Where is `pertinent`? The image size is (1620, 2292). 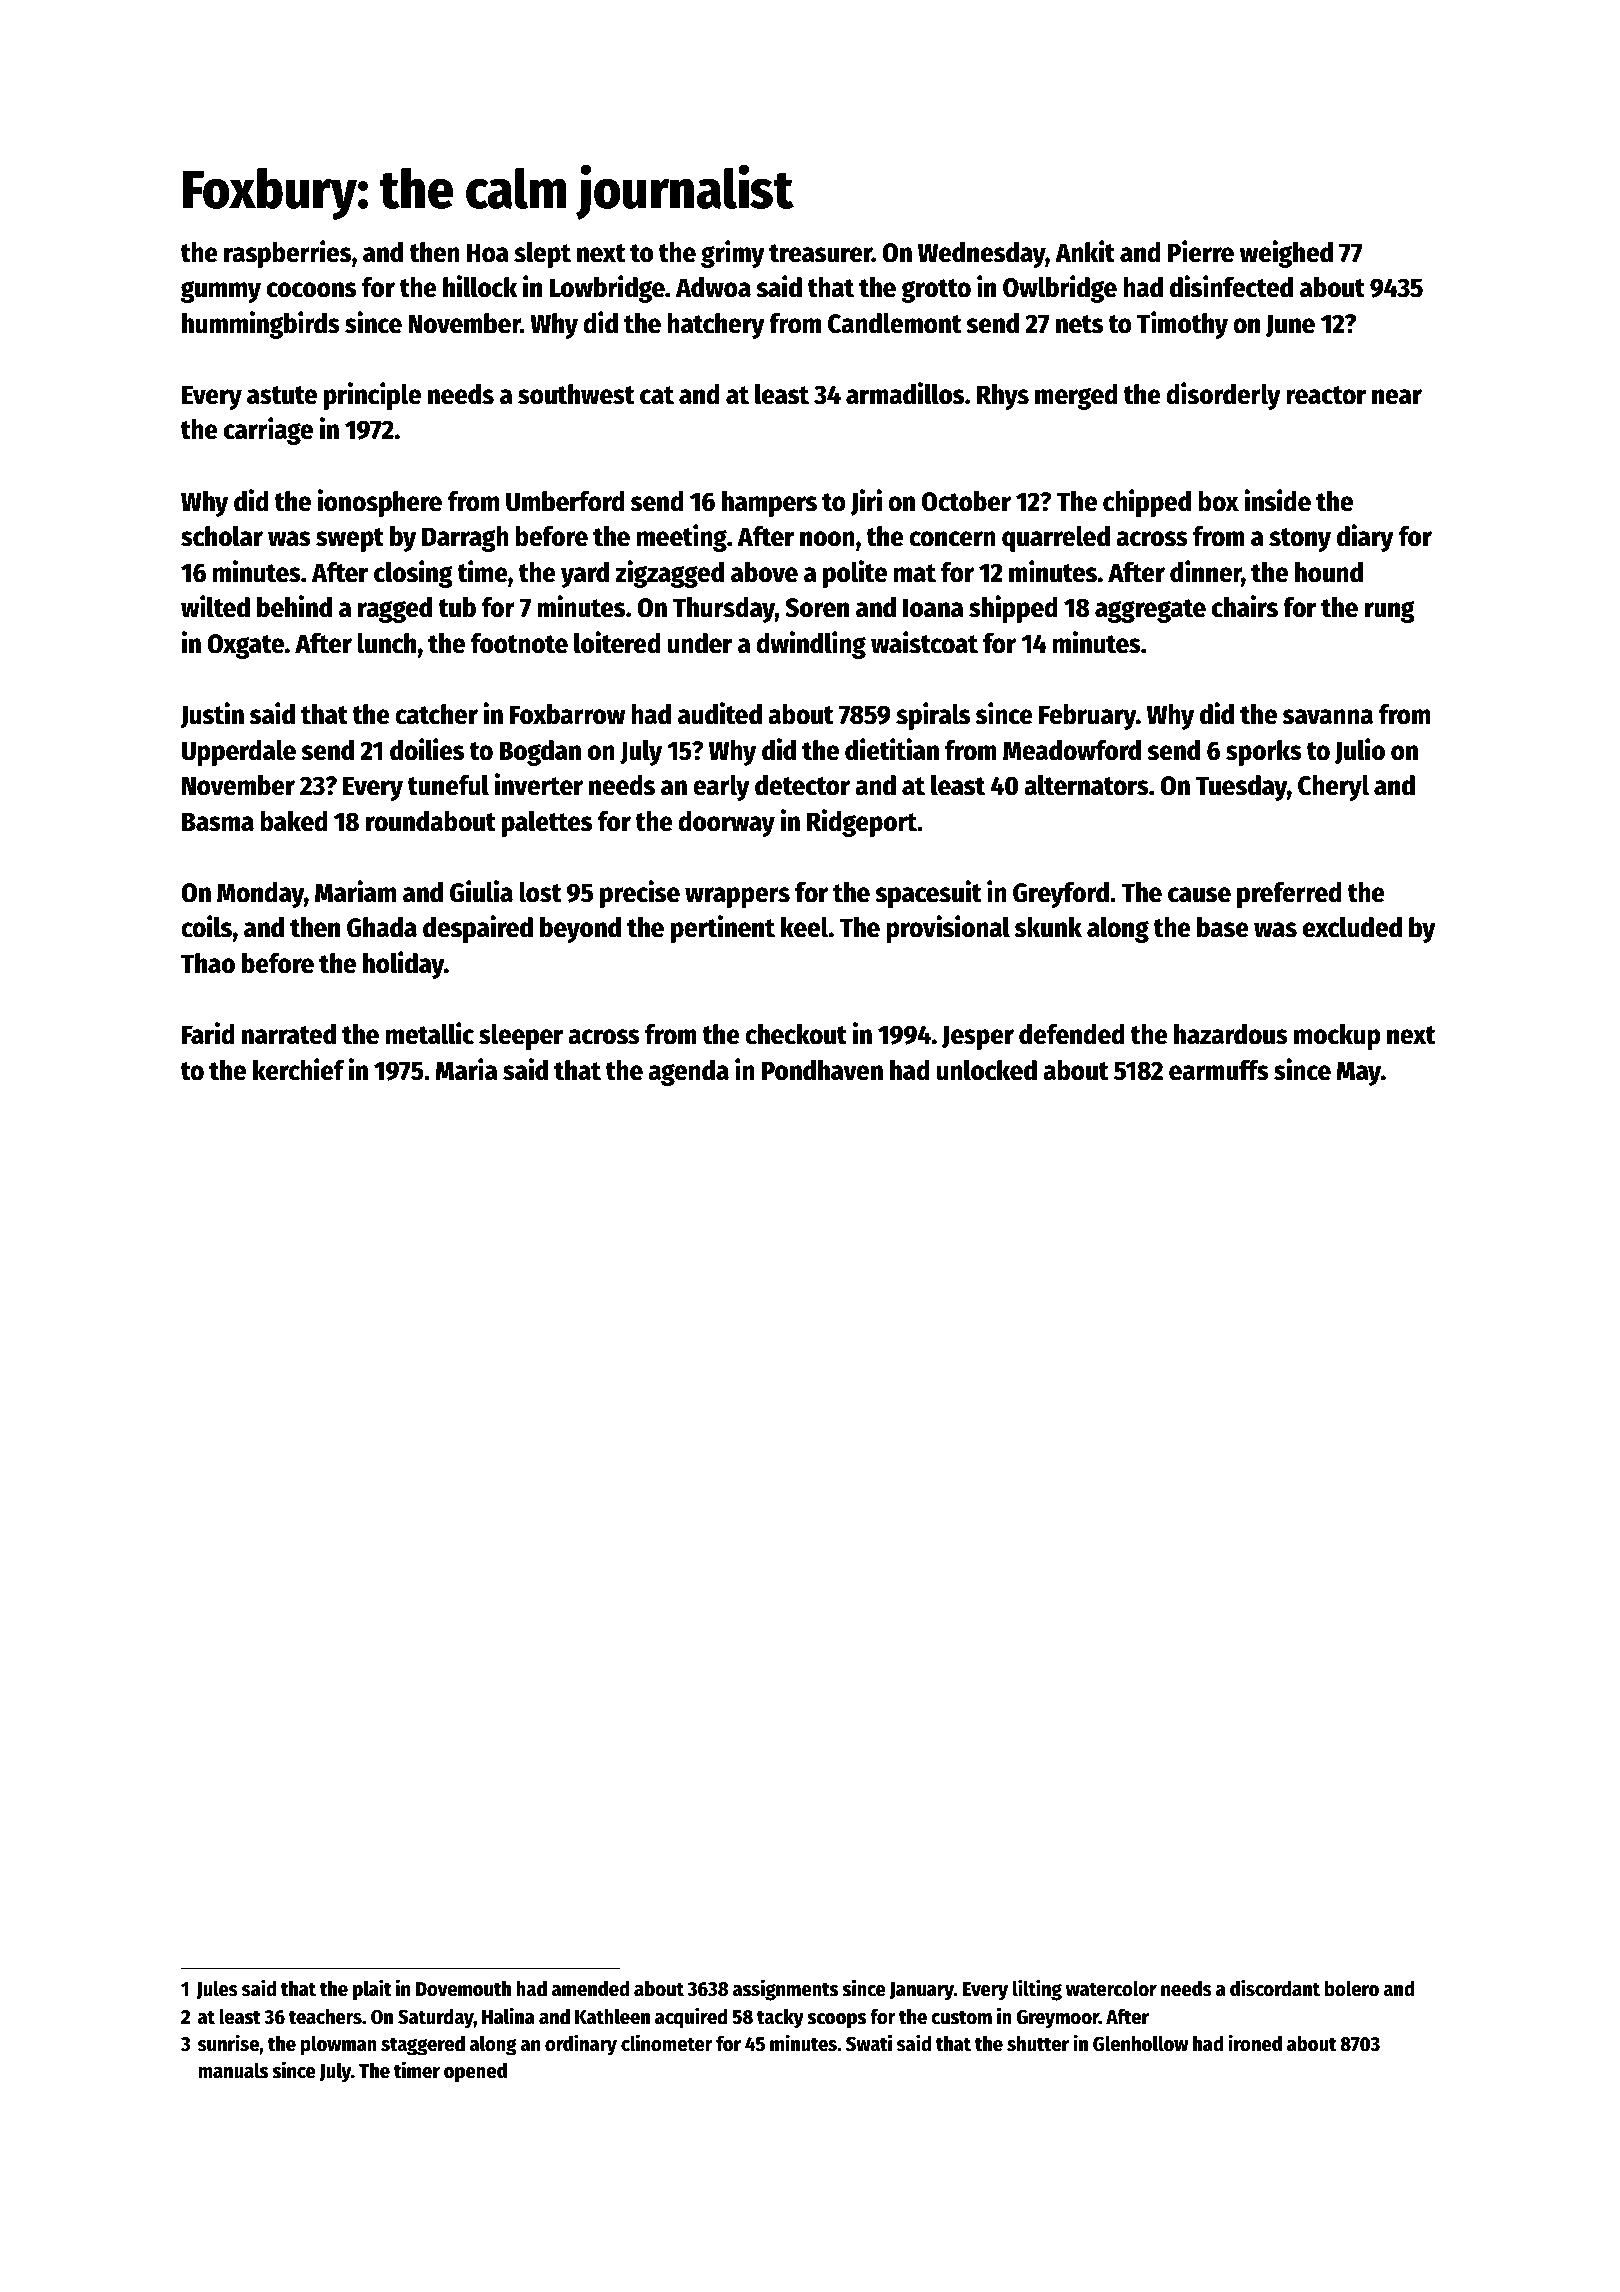
pertinent is located at coordinates (723, 929).
